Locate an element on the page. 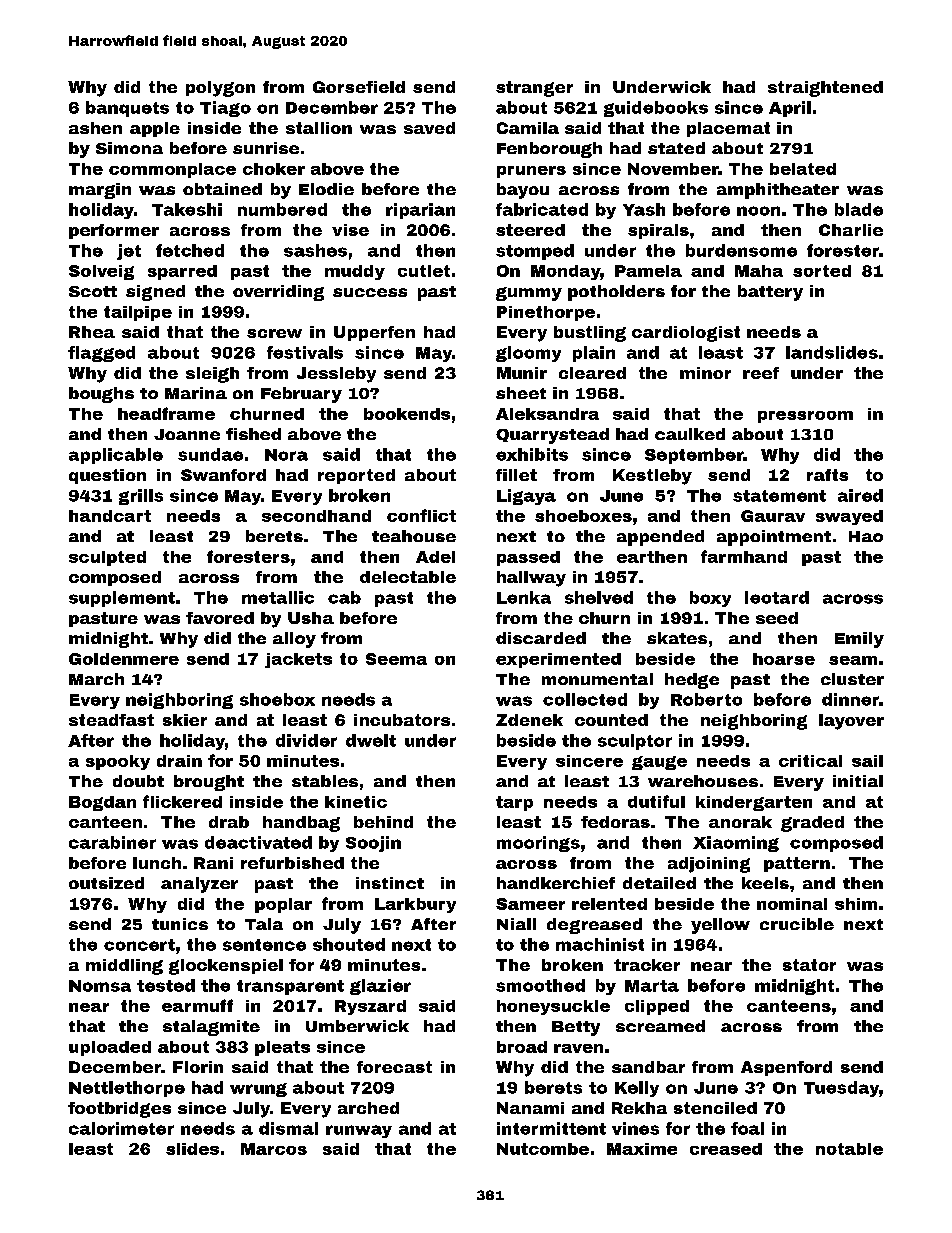 Image resolution: width=952 pixels, height=1233 pixels. notable is located at coordinates (849, 1149).
